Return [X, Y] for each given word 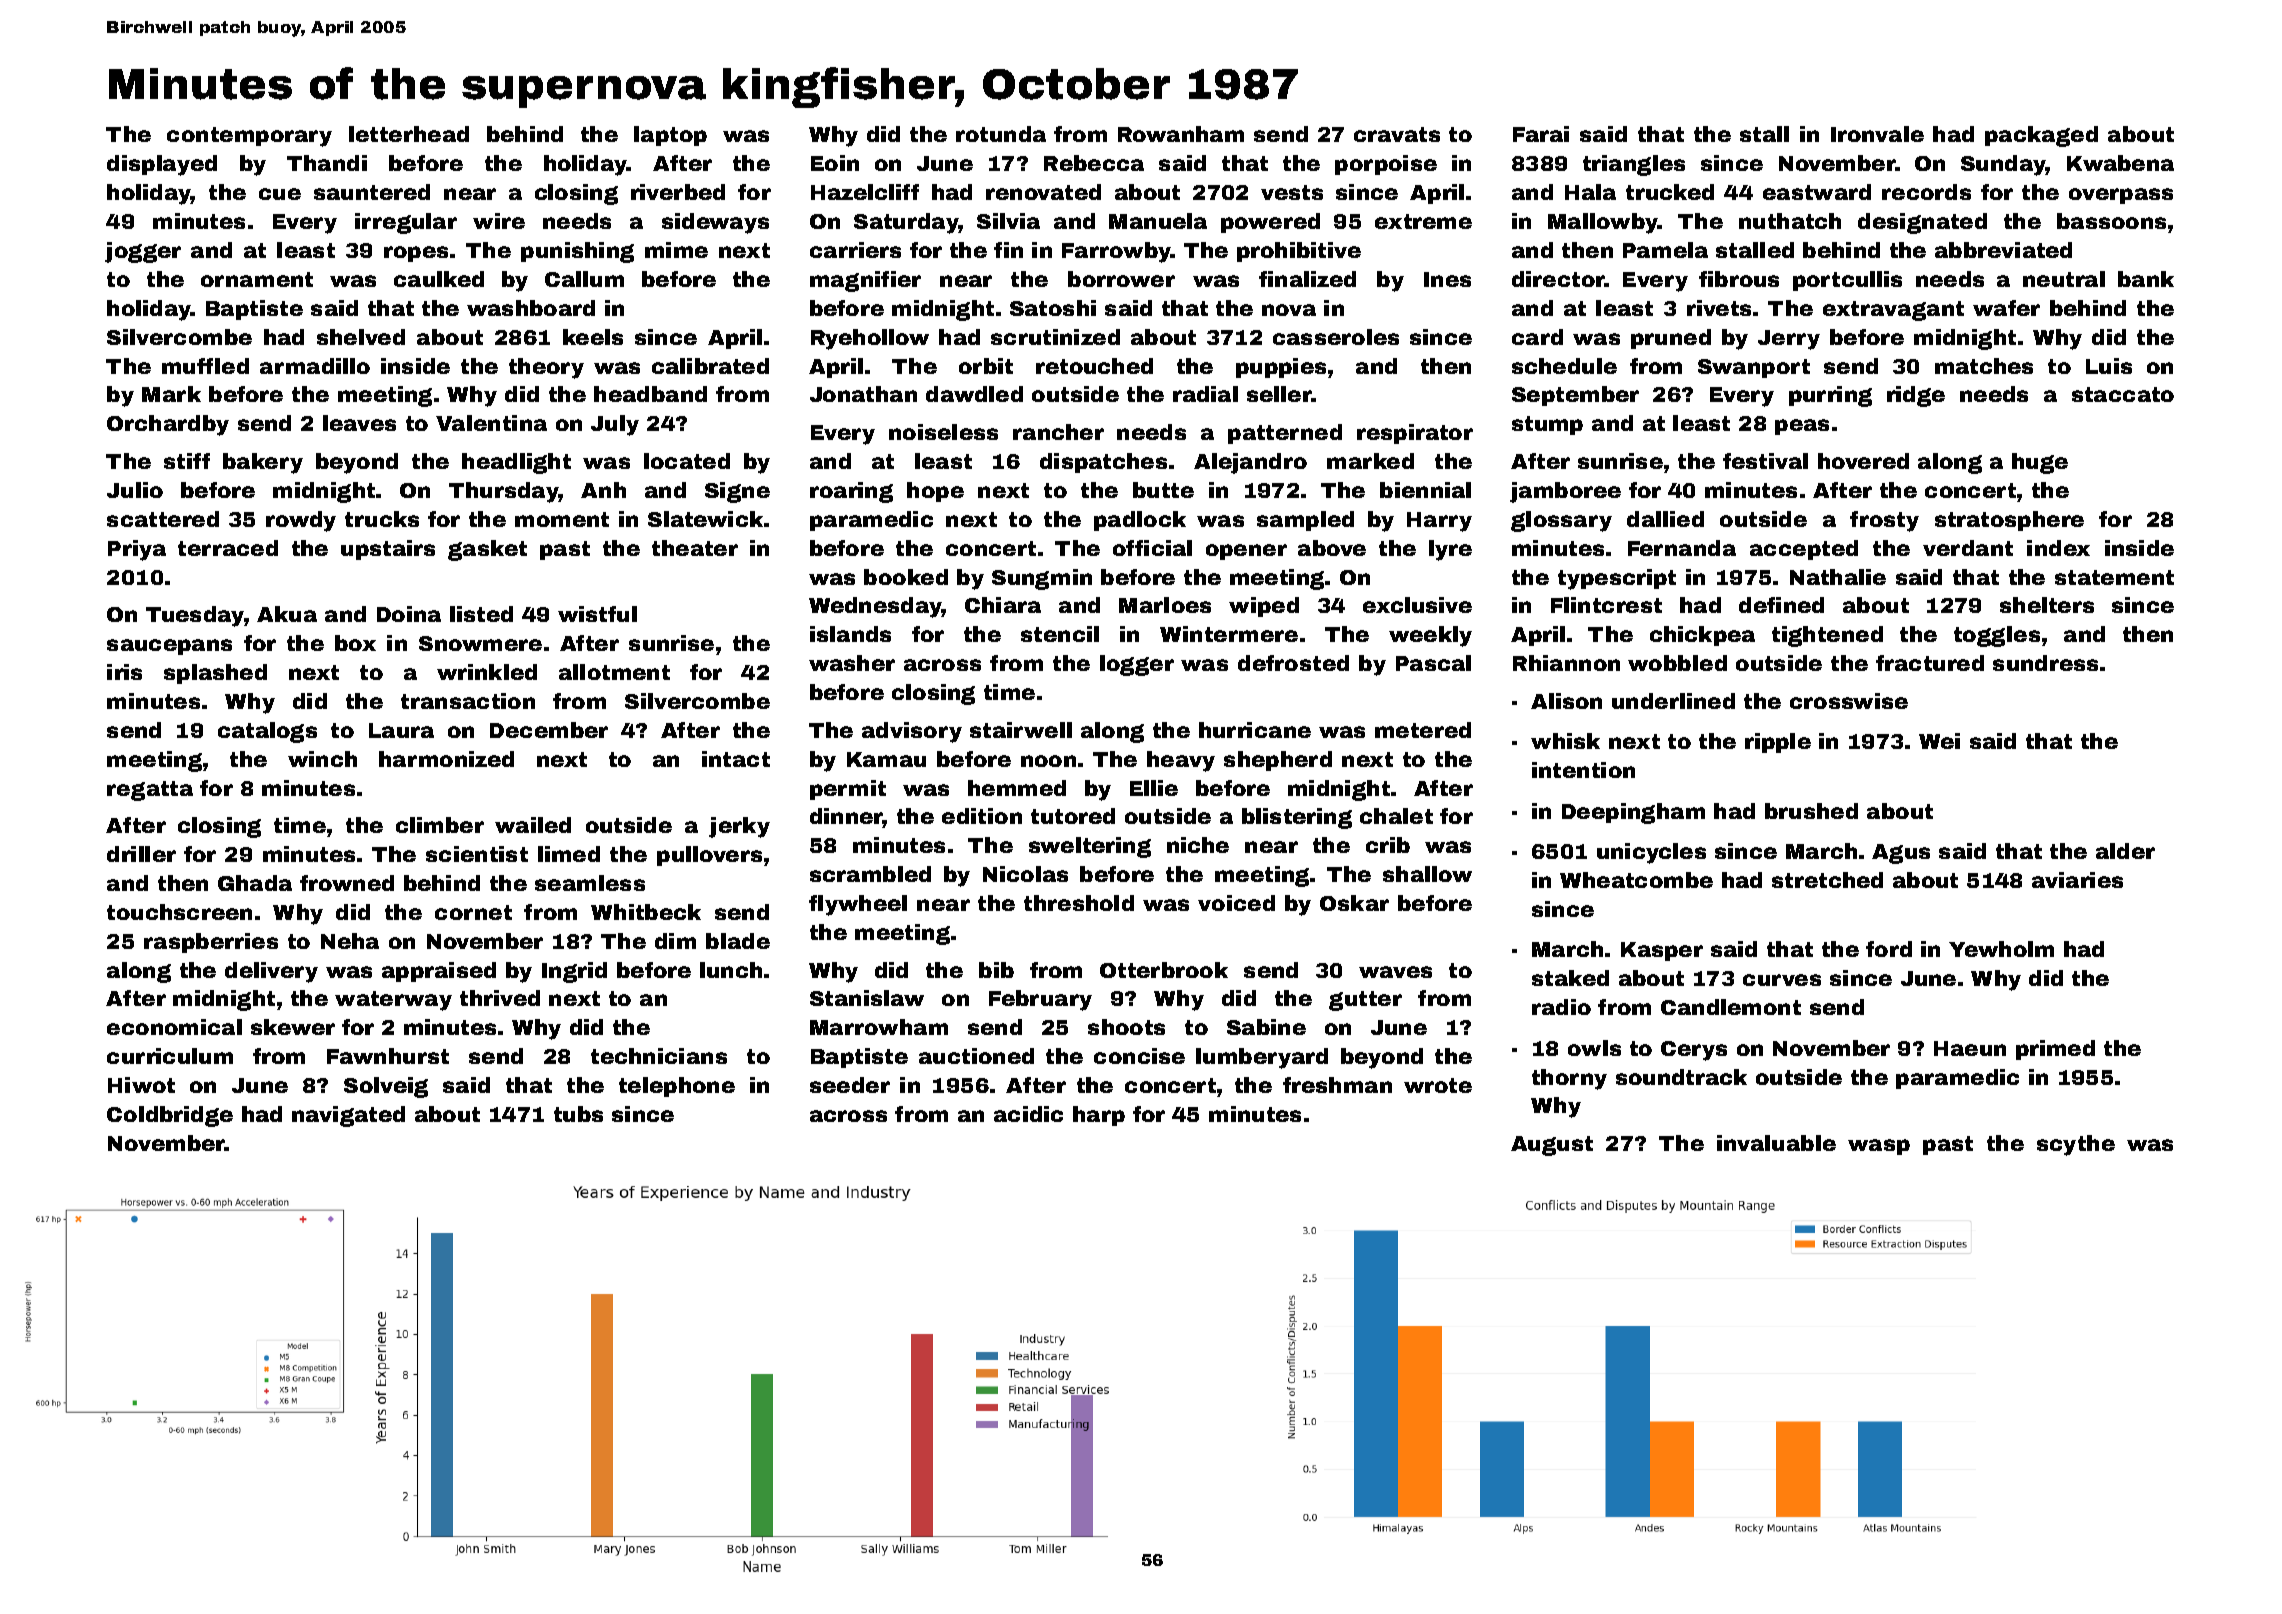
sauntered [372, 192]
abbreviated [2003, 250]
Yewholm [2001, 949]
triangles [1634, 165]
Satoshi [1053, 308]
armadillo [315, 366]
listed [481, 614]
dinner [846, 818]
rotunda [1001, 134]
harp [1099, 1116]
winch [322, 759]
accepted [1804, 550]
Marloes [1165, 605]
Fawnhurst [388, 1056]
